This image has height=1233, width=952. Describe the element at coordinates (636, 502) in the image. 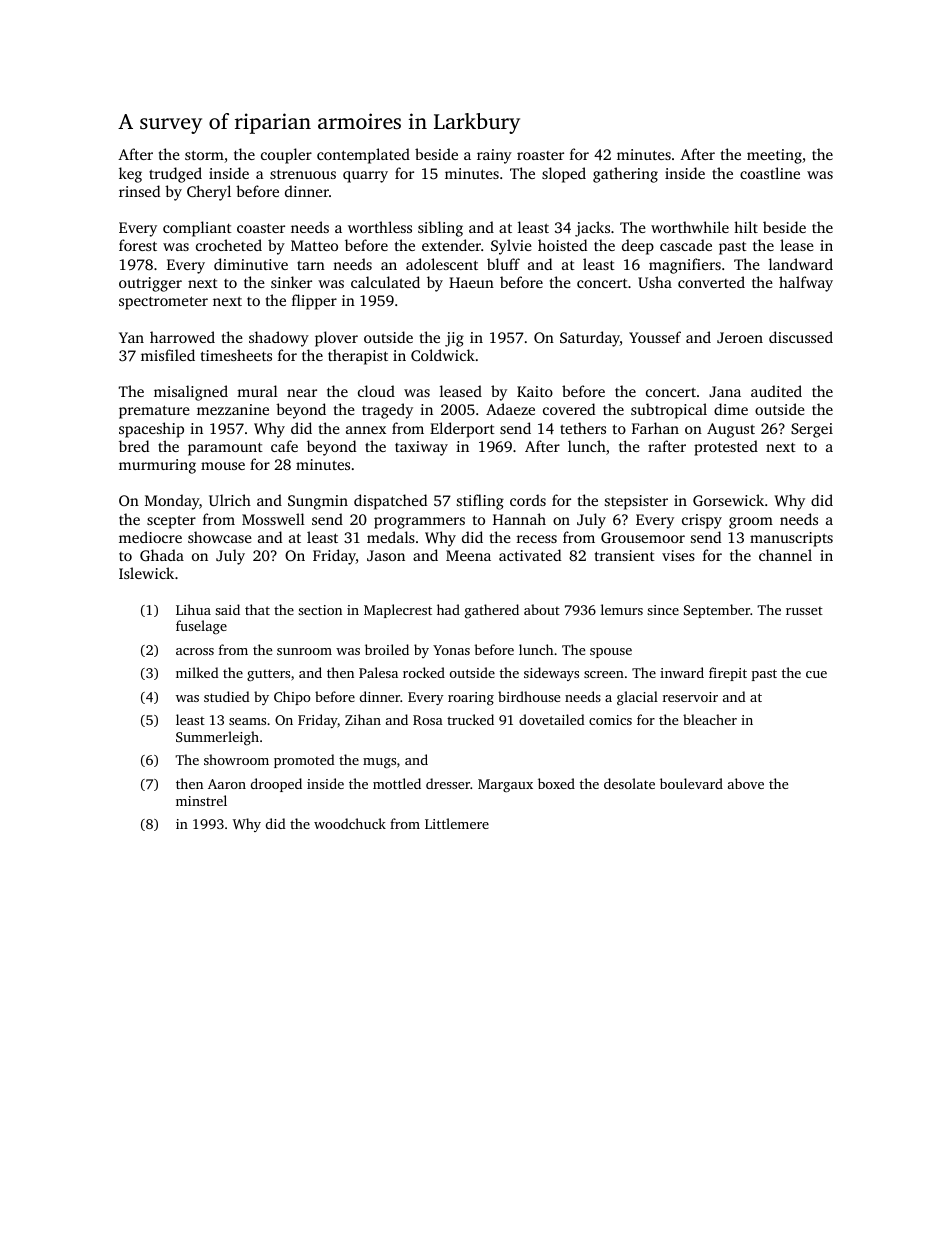

I see `stepsister` at that location.
